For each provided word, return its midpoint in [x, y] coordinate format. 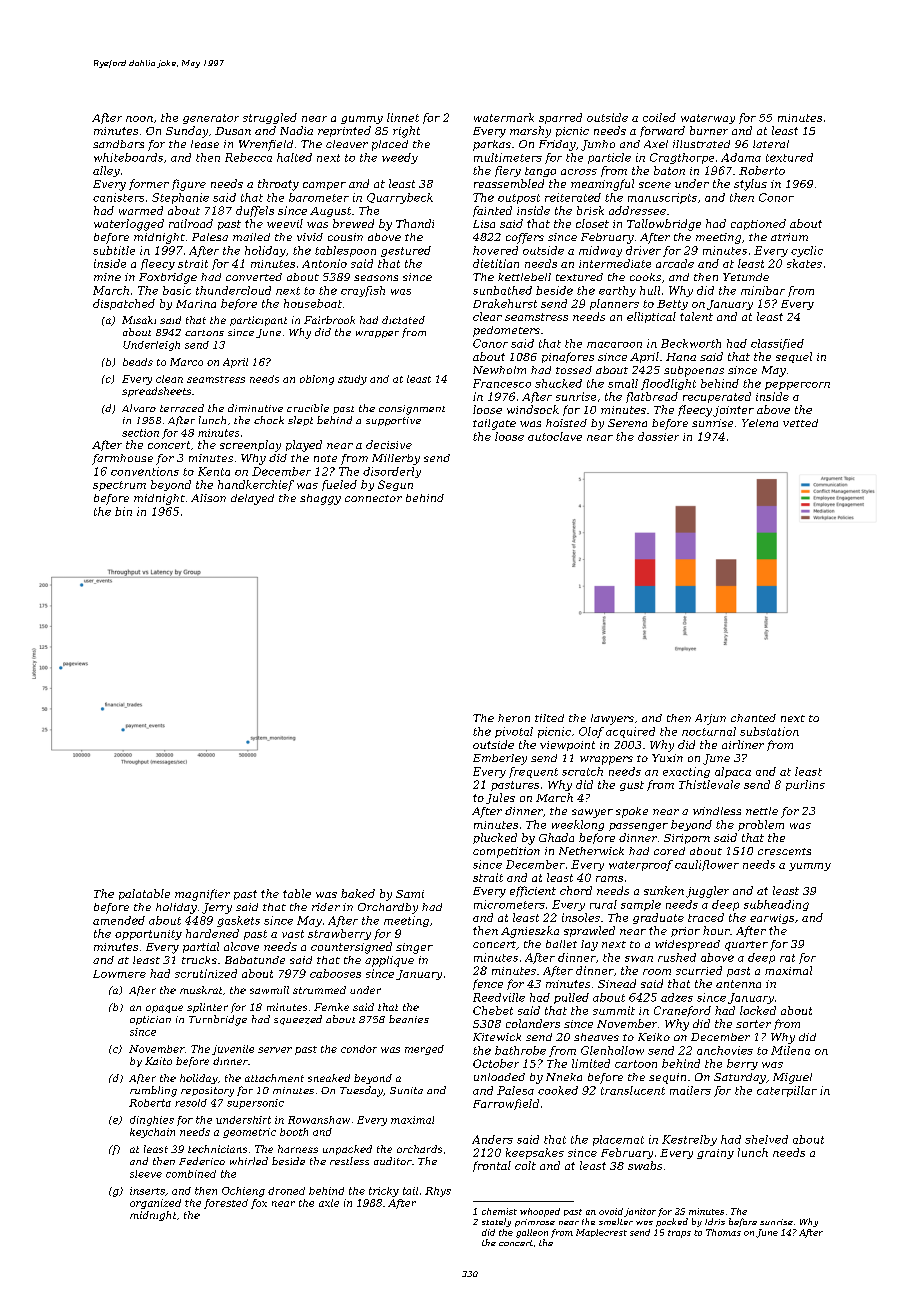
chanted [753, 718]
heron [514, 718]
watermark [504, 117]
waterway [708, 119]
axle [329, 1203]
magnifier [202, 895]
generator [211, 119]
